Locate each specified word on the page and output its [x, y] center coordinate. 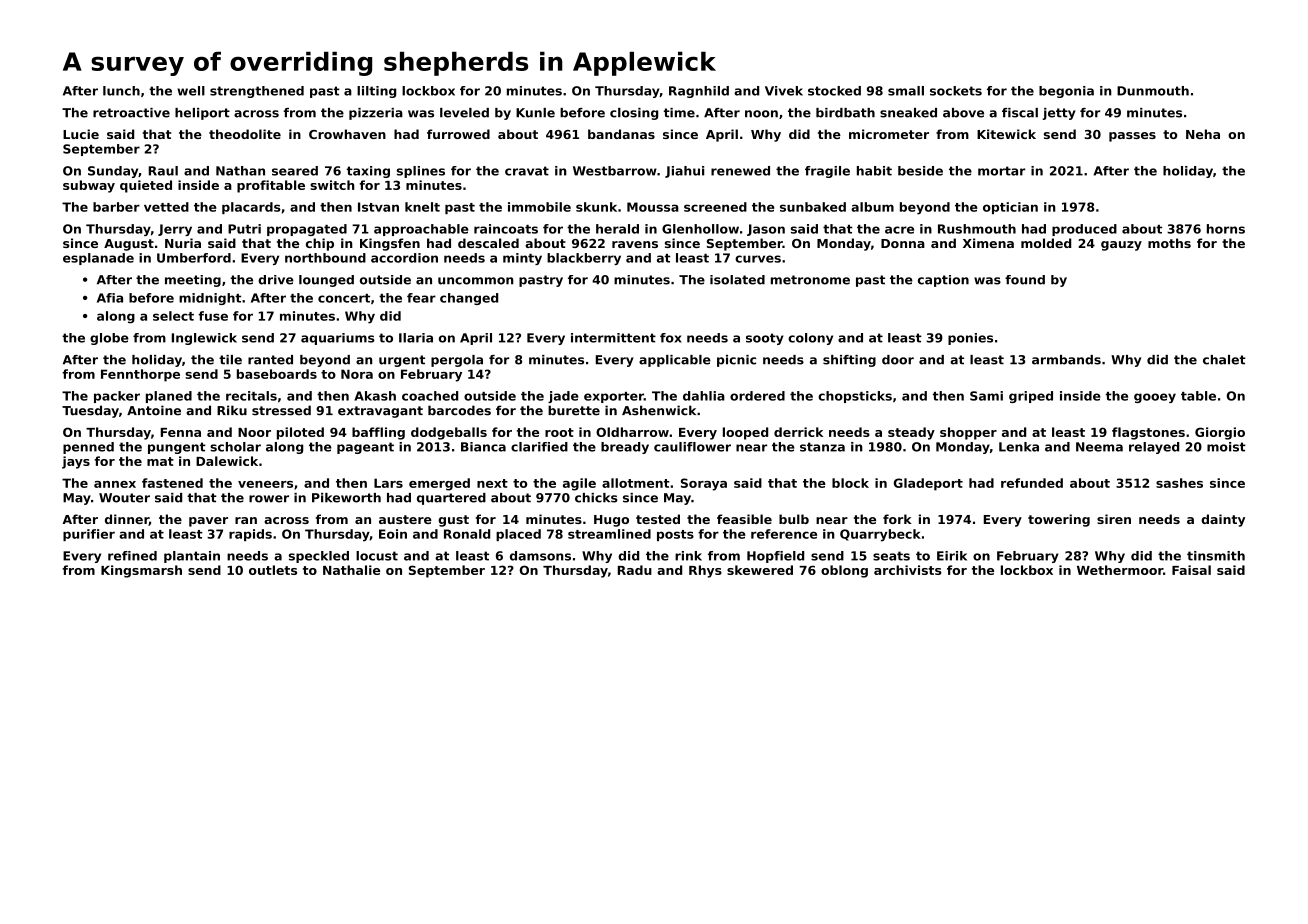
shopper [968, 433]
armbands [1066, 360]
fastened [172, 483]
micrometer [889, 134]
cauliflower [692, 447]
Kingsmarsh [141, 571]
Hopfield [775, 557]
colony [810, 339]
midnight [210, 299]
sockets [956, 91]
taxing [368, 172]
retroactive [131, 113]
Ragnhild [699, 92]
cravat [527, 171]
